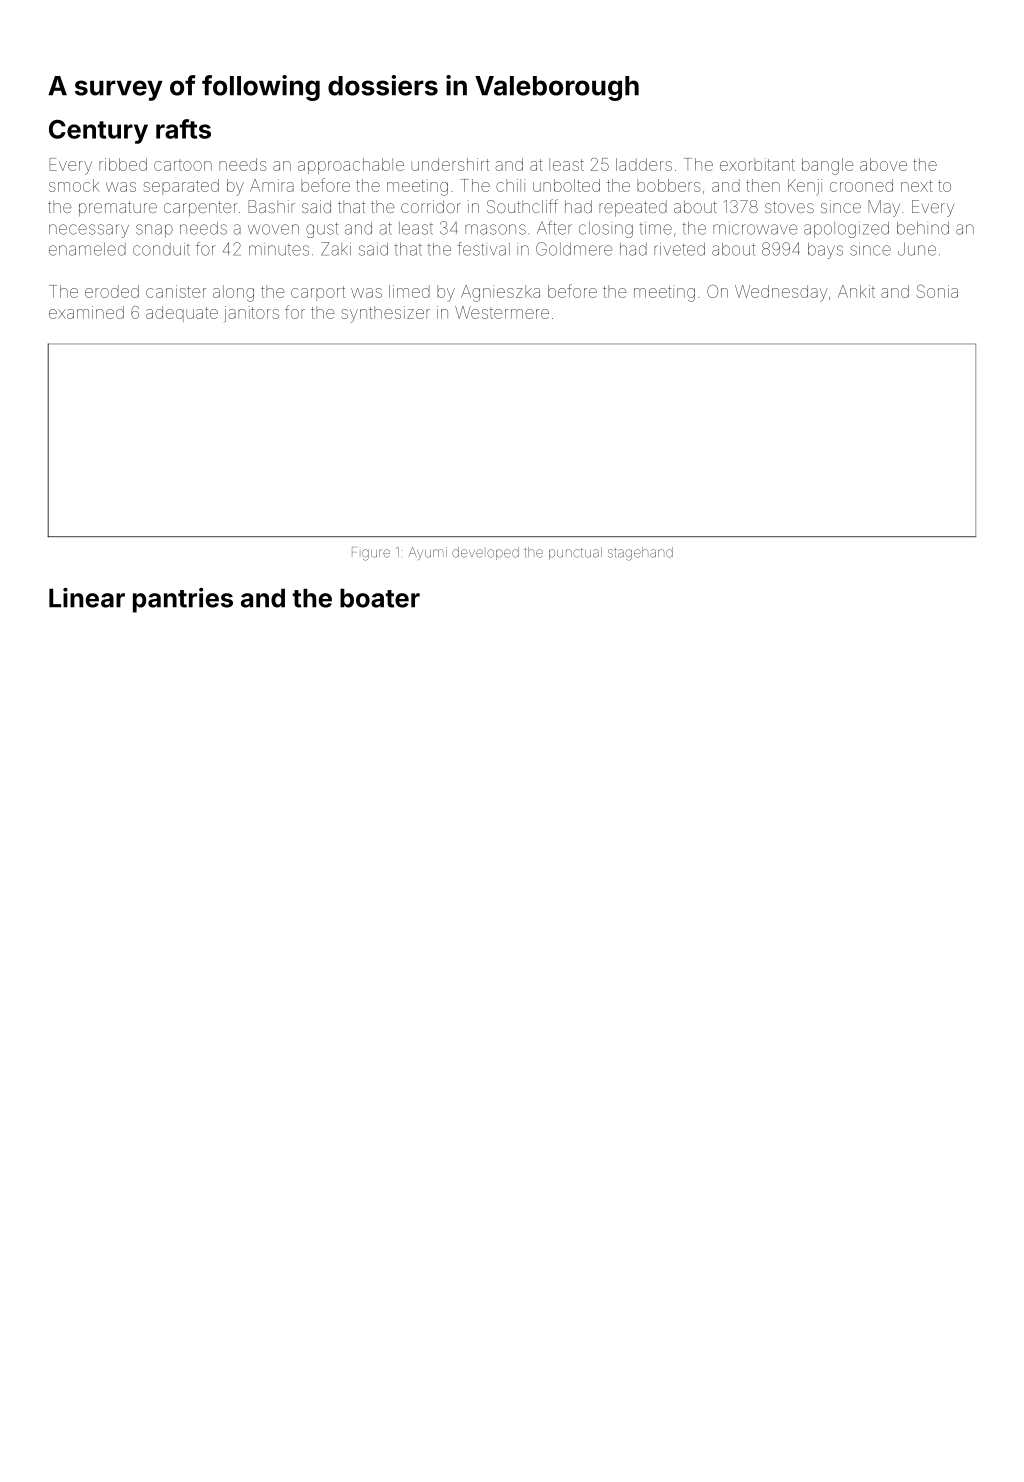  What do you see at coordinates (483, 249) in the document?
I see `festival` at bounding box center [483, 249].
